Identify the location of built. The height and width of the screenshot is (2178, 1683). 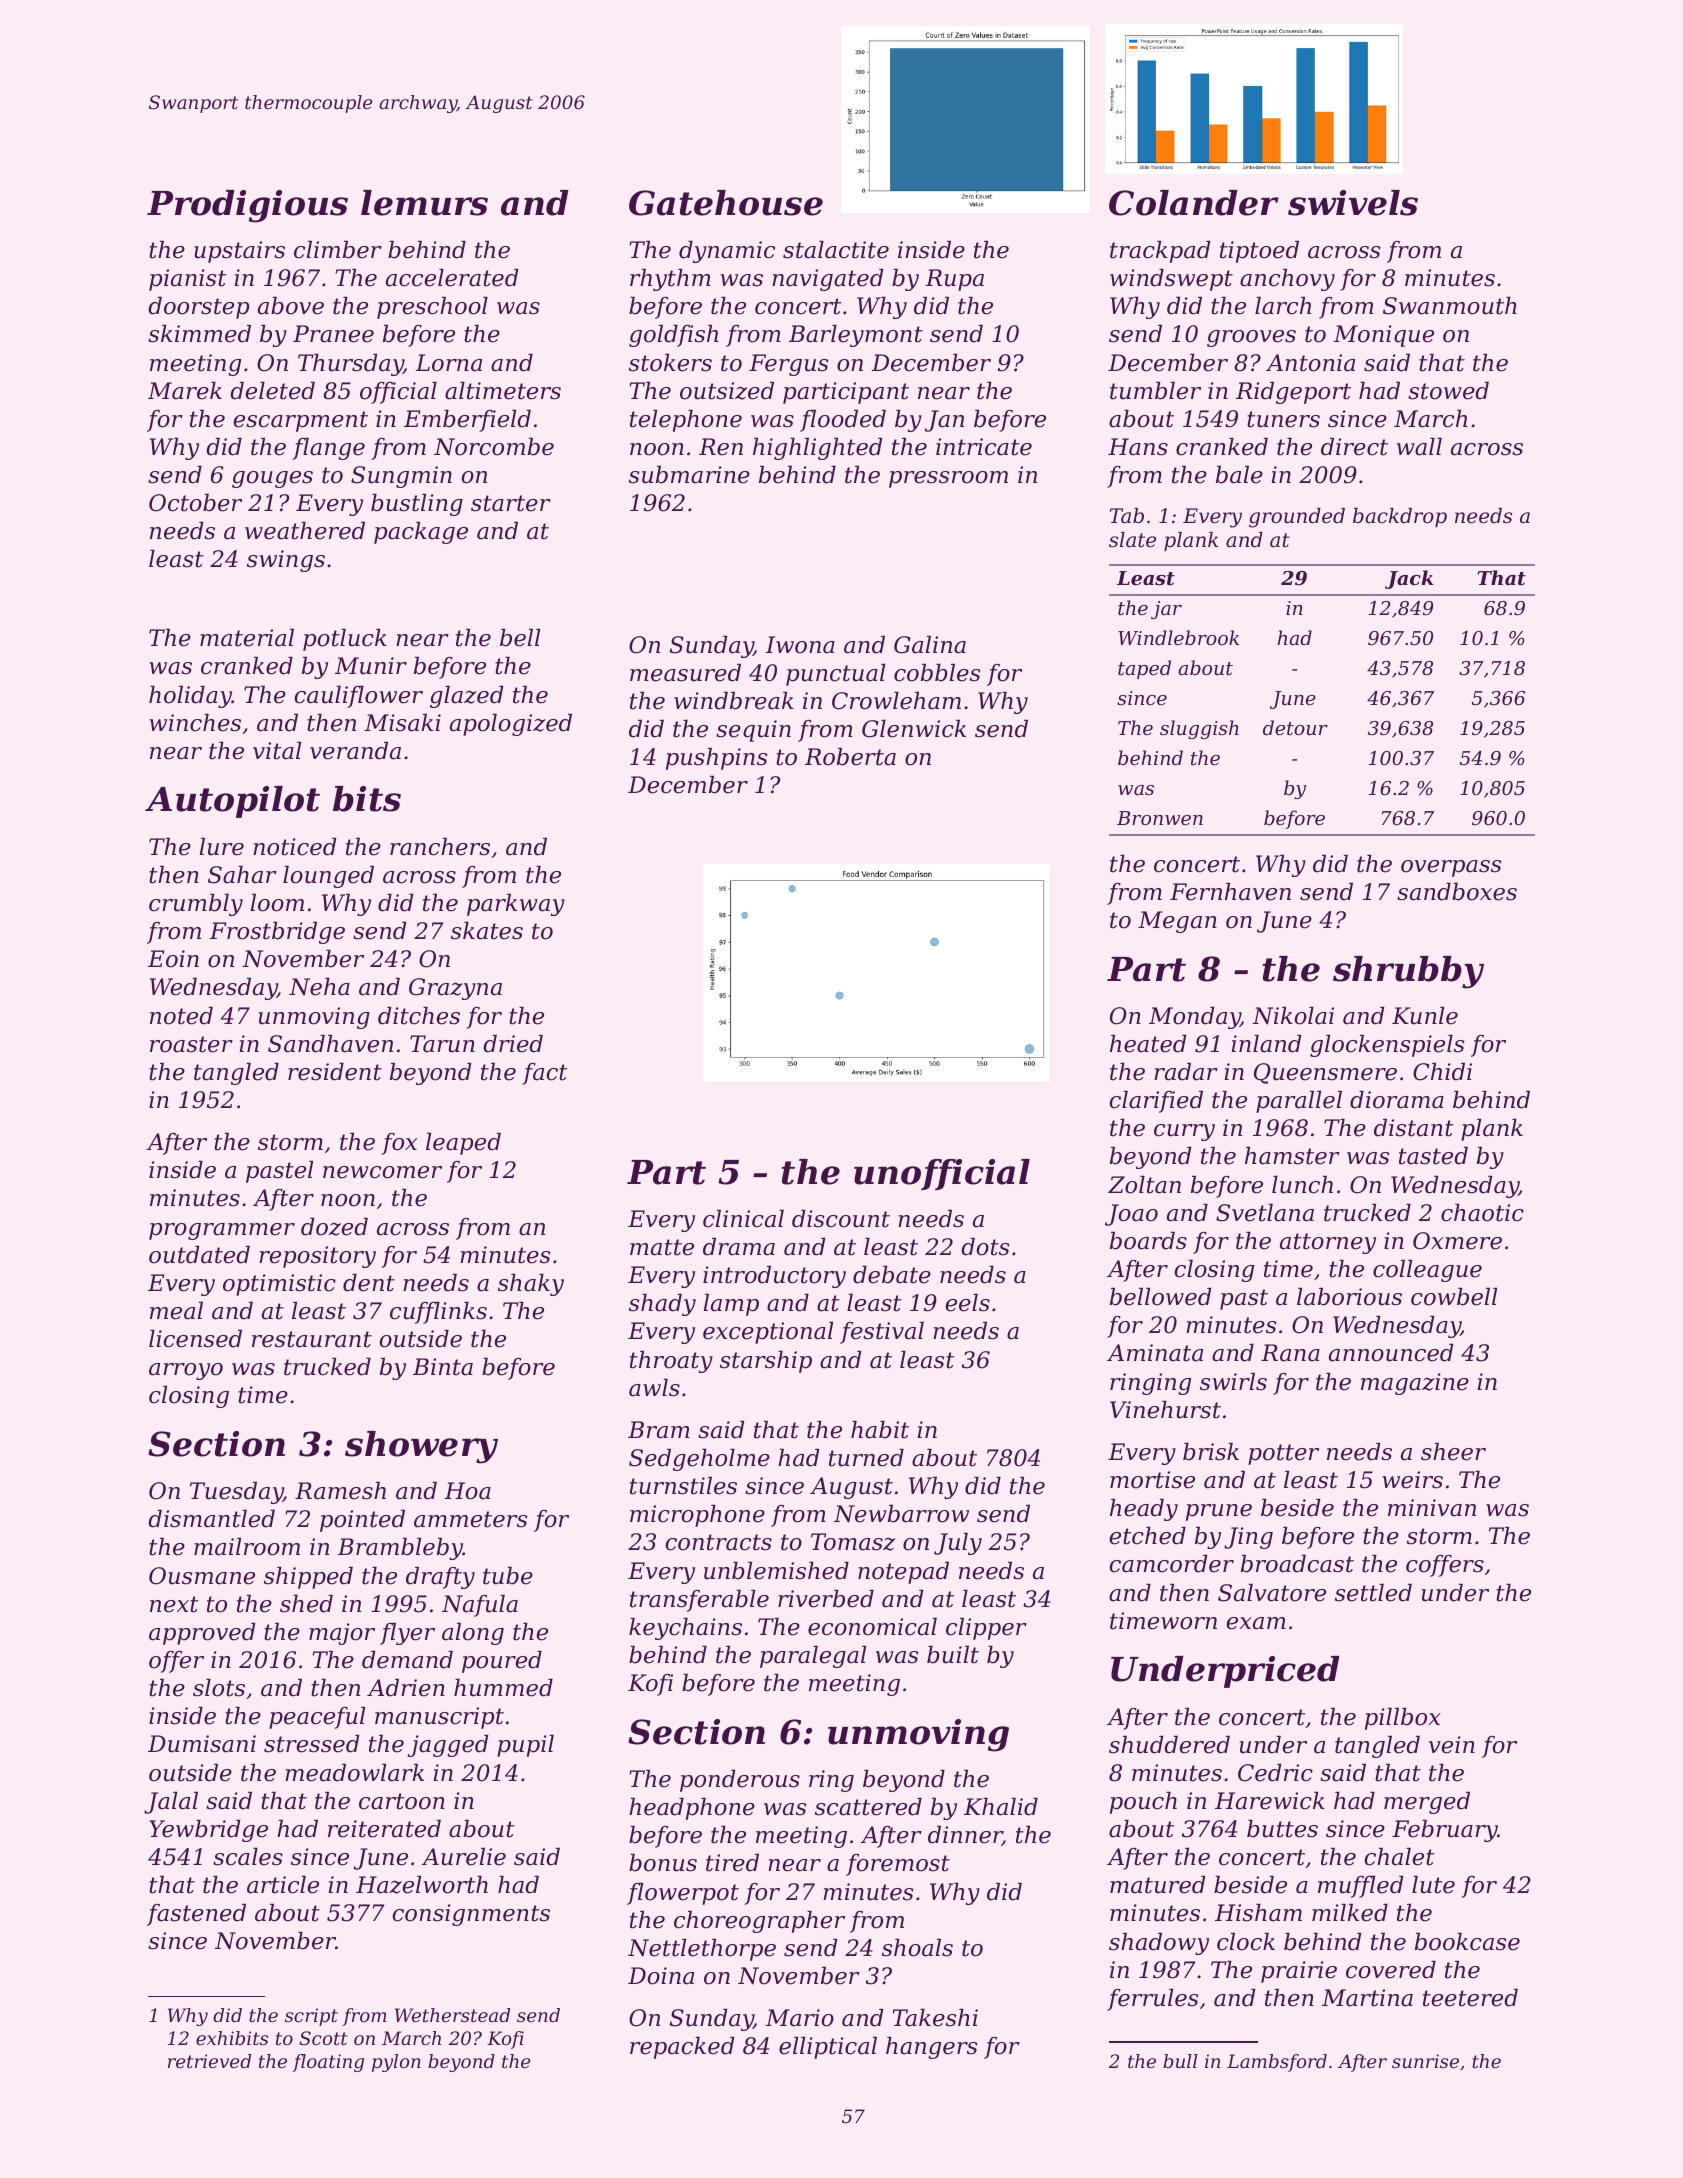
(953, 1655).
